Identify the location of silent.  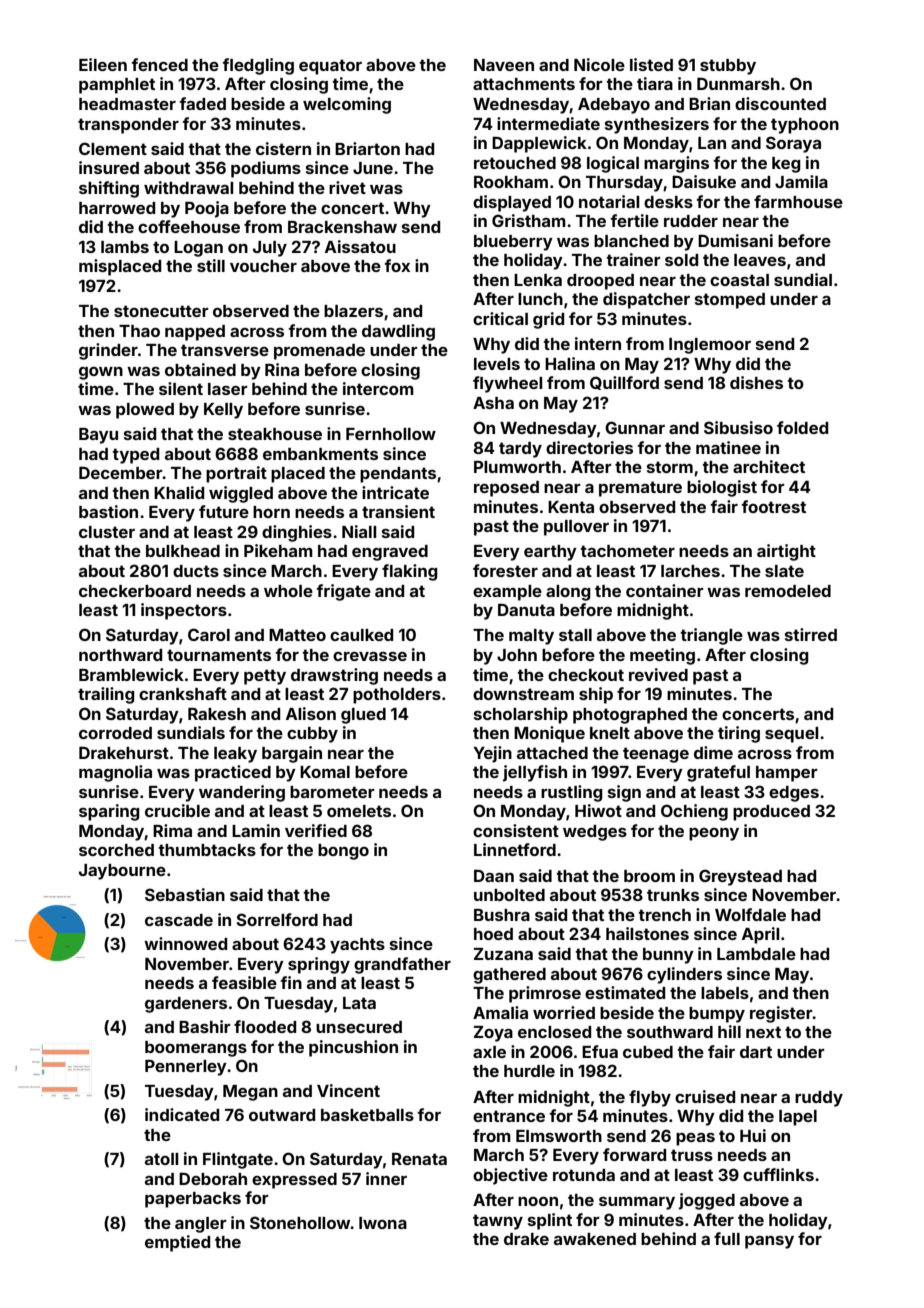
(181, 388).
